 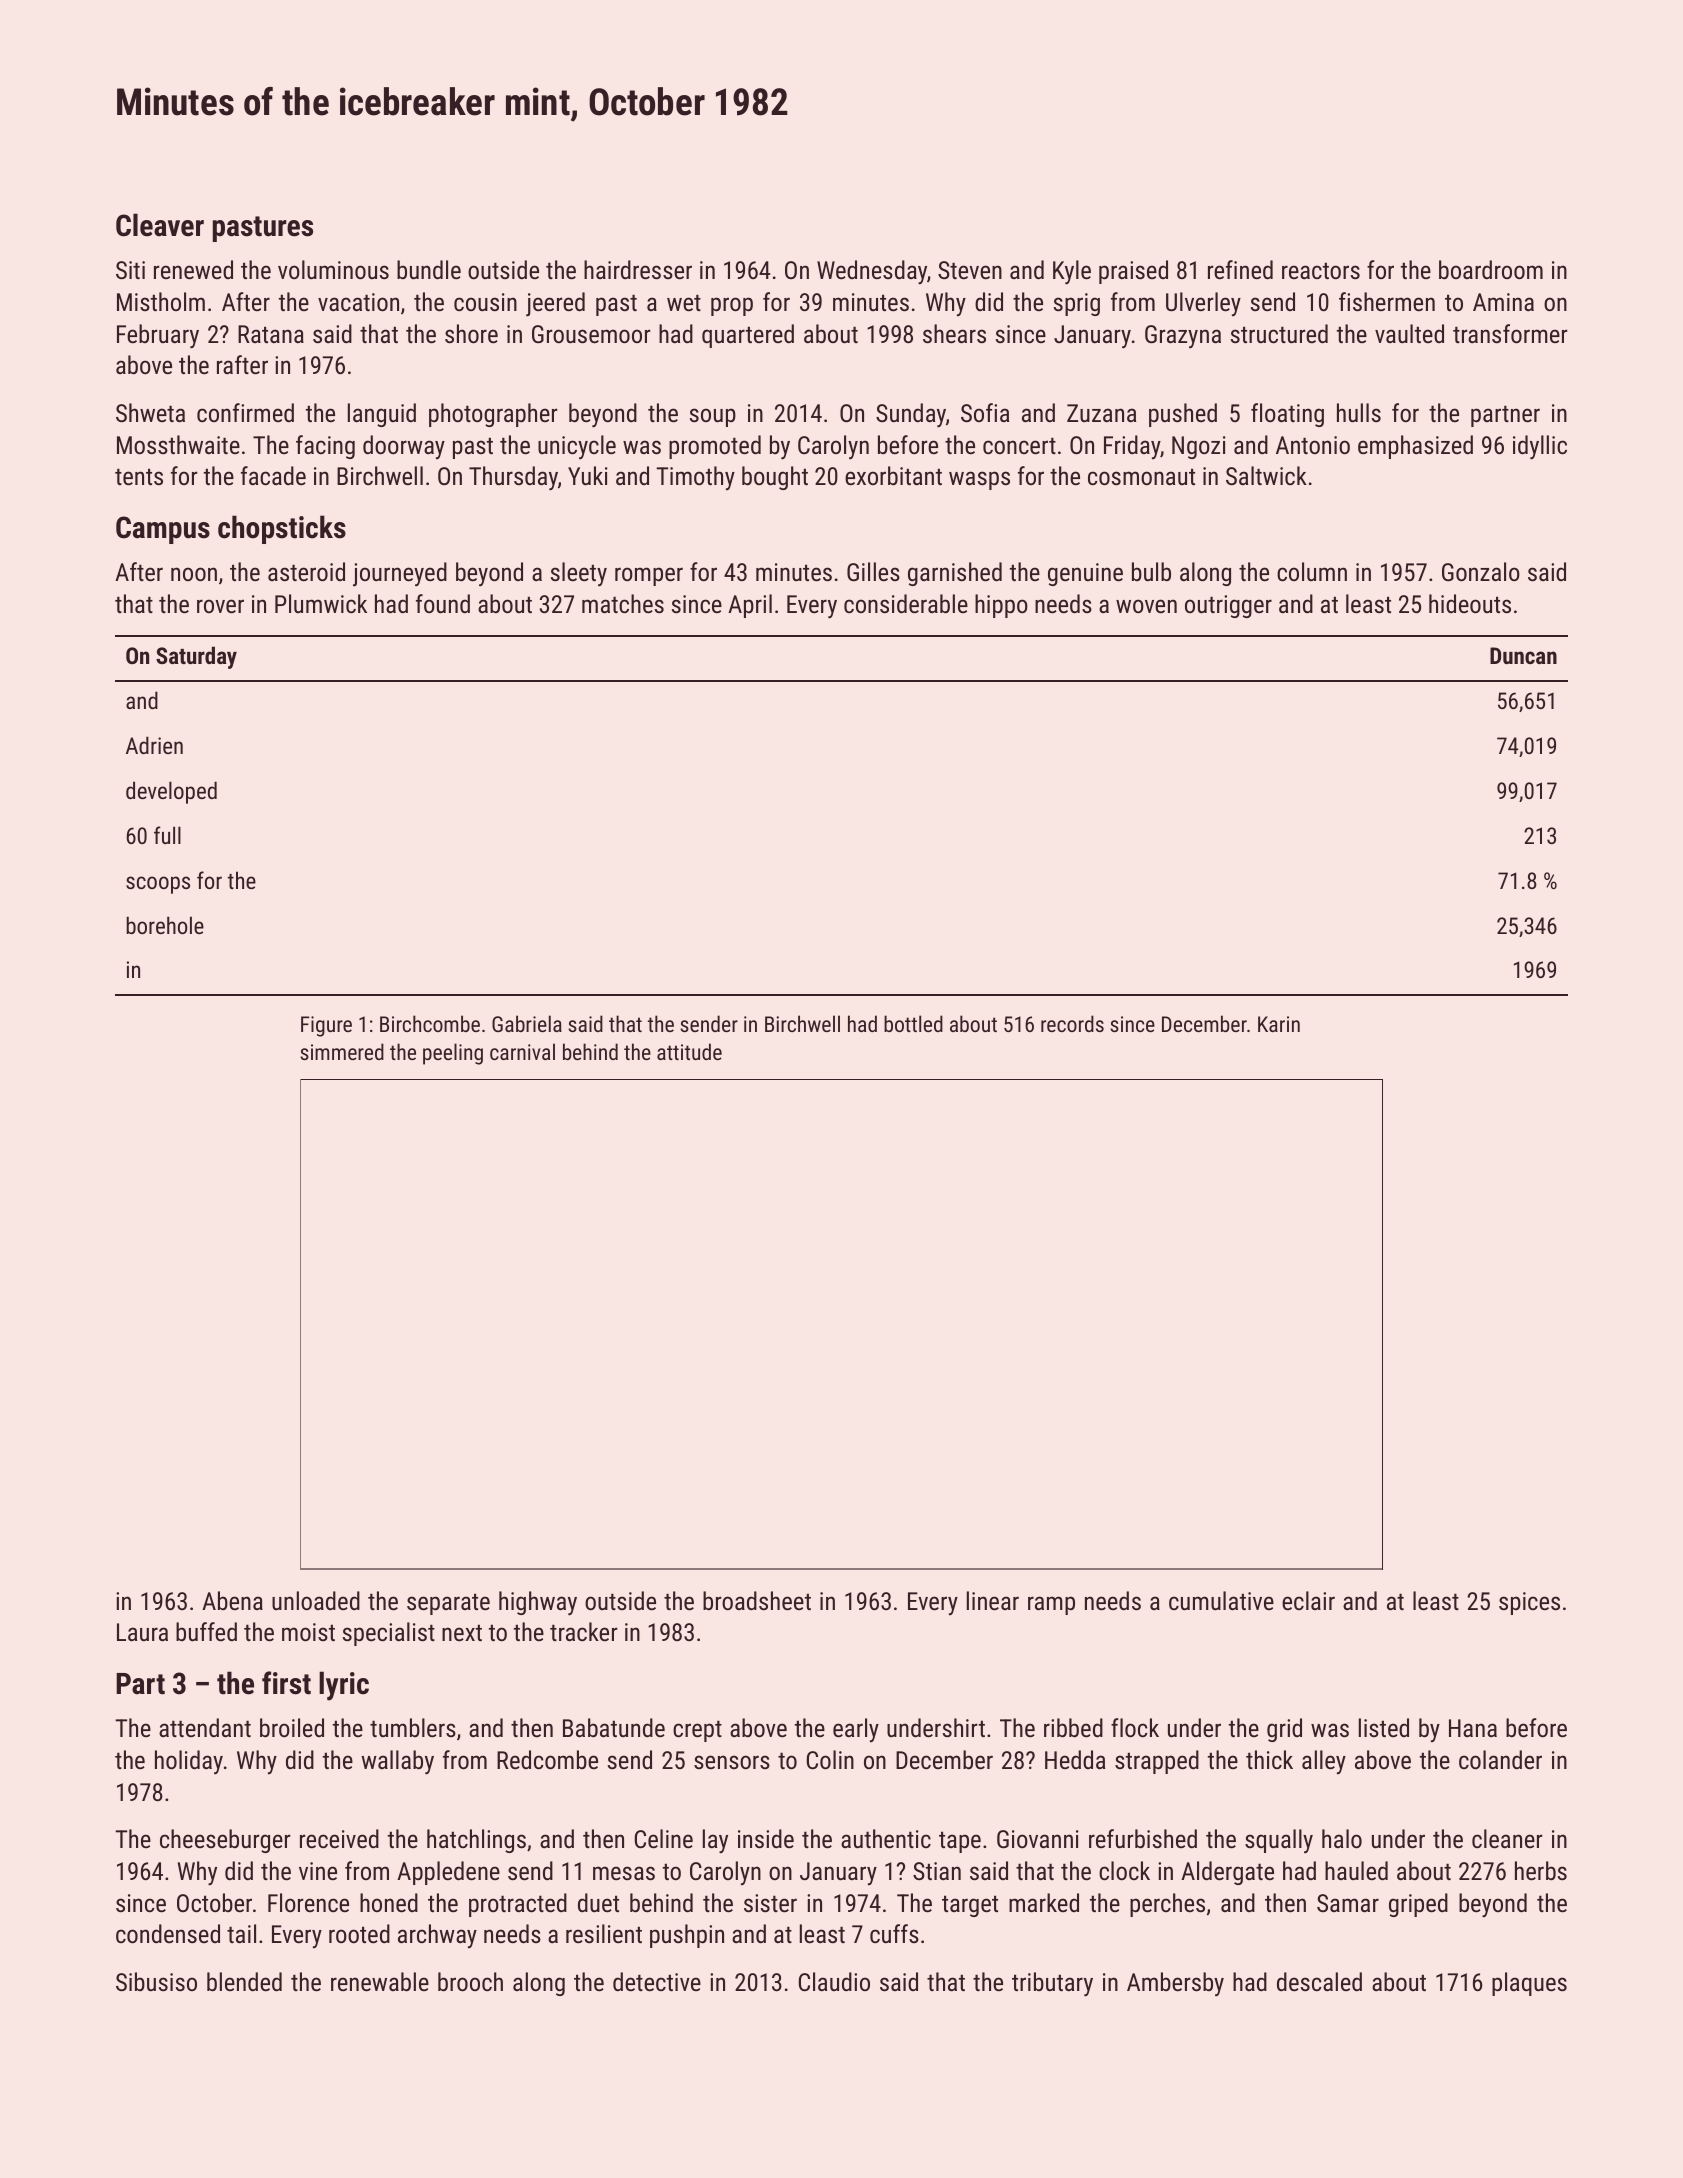 What do you see at coordinates (1491, 269) in the document?
I see `boardroom` at bounding box center [1491, 269].
